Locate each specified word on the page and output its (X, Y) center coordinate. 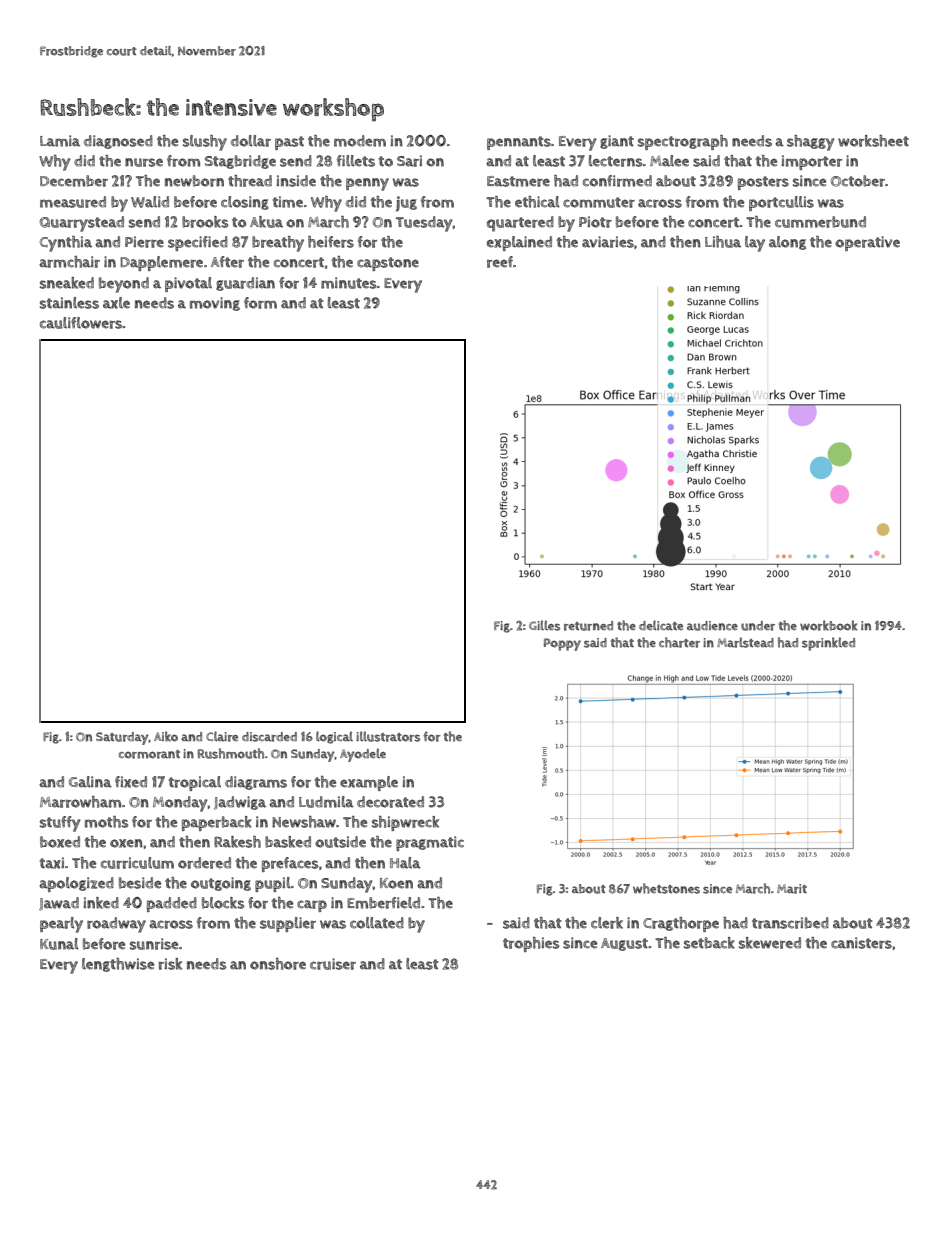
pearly (61, 925)
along (787, 243)
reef (500, 262)
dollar (251, 141)
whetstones (666, 888)
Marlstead (745, 642)
